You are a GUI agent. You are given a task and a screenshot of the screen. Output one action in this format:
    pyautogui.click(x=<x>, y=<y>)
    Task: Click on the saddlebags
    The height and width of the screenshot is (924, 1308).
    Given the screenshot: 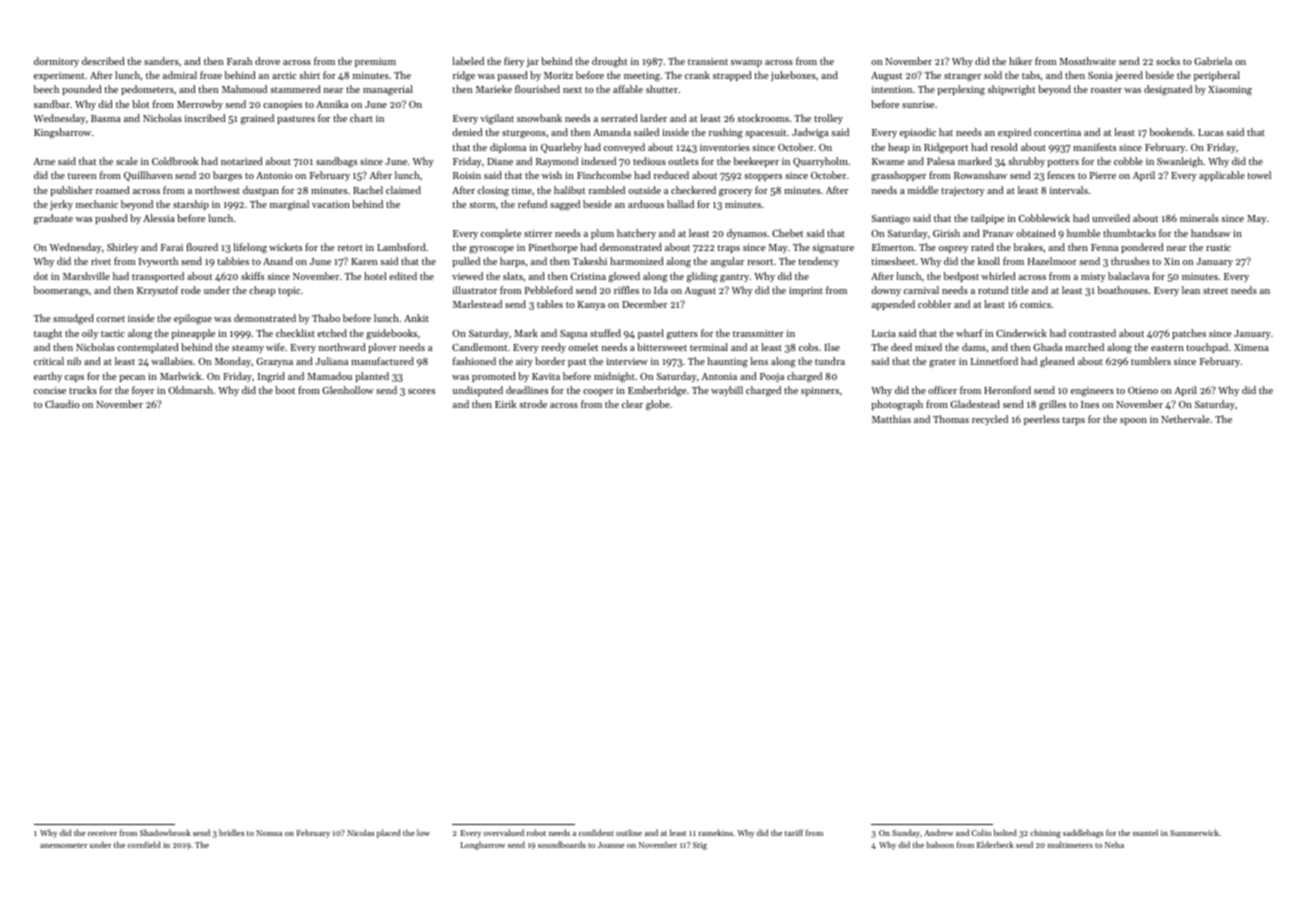 What is the action you would take?
    pyautogui.click(x=1083, y=833)
